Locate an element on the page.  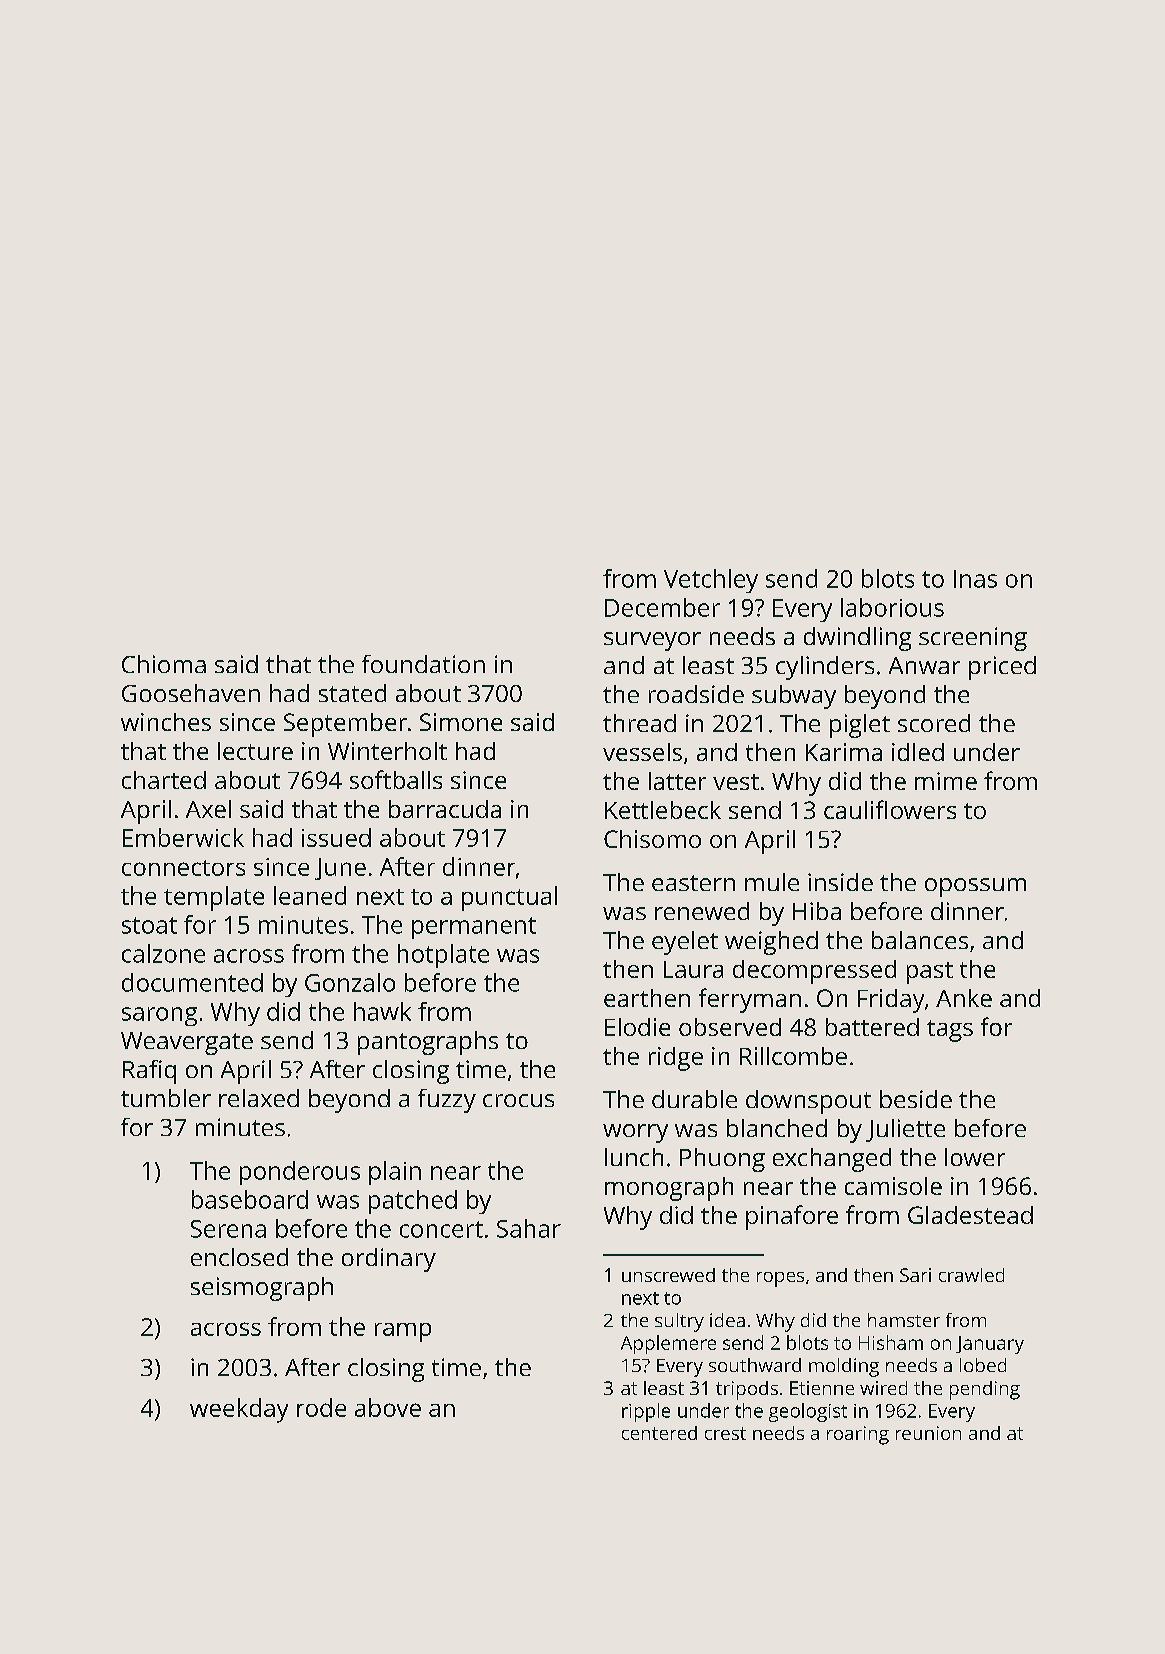
decompressed is located at coordinates (814, 972).
